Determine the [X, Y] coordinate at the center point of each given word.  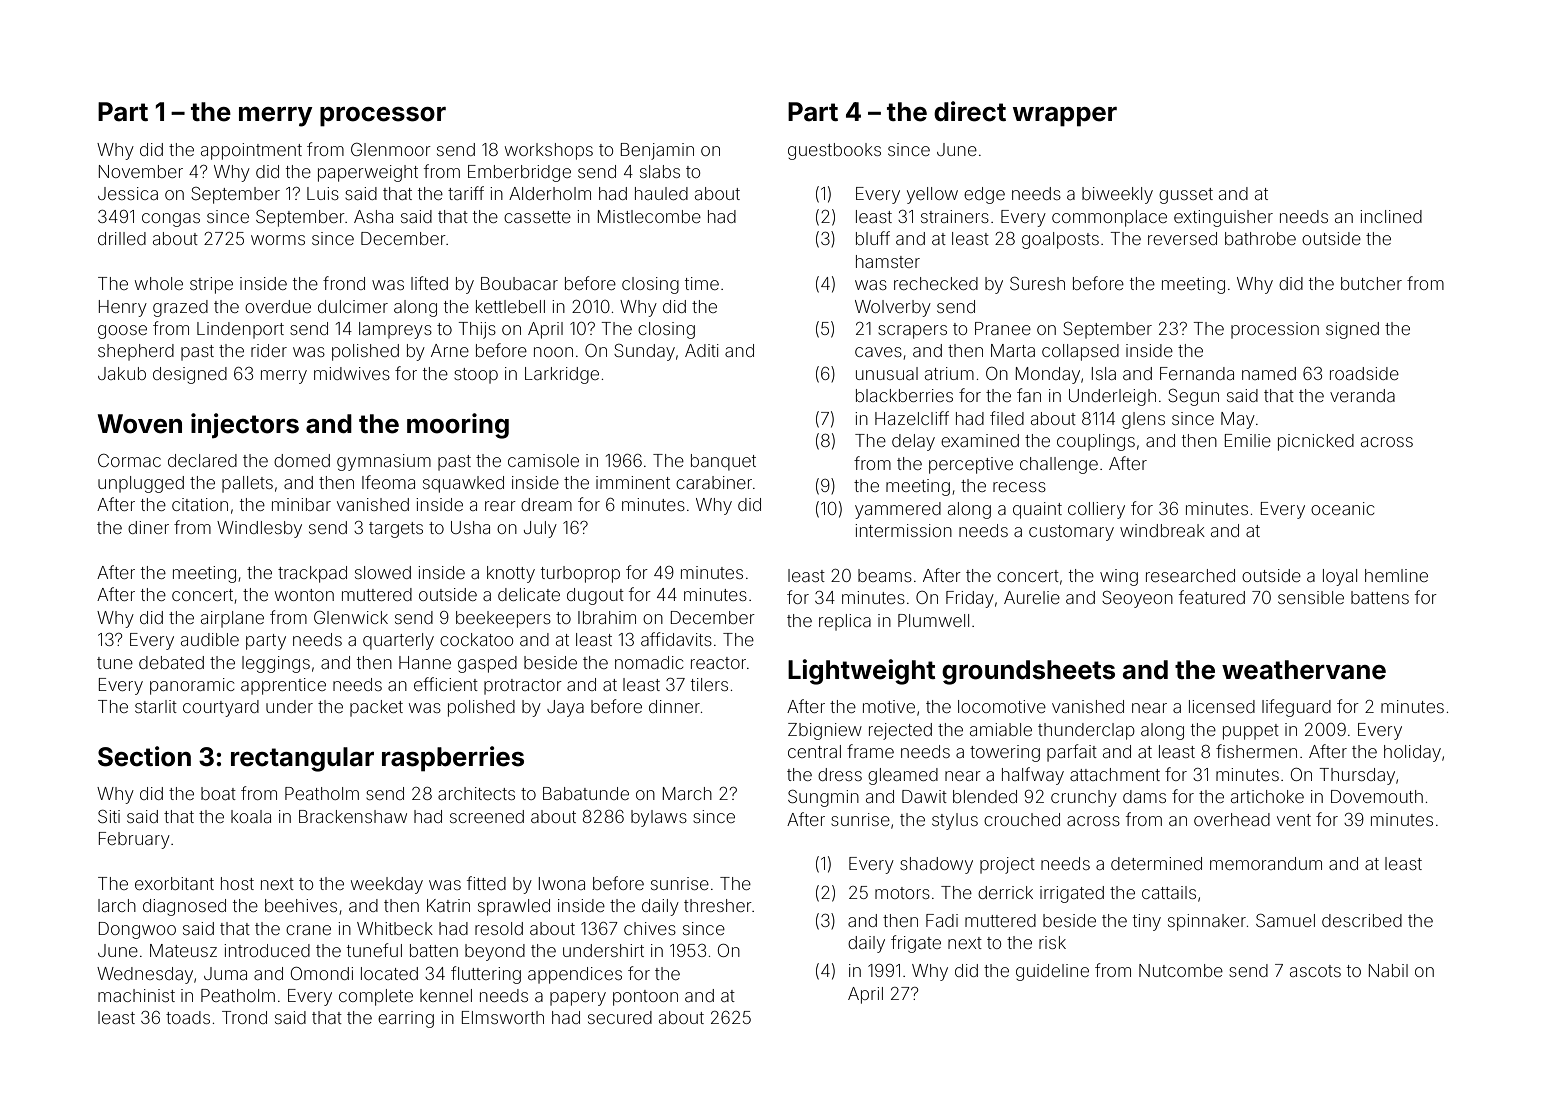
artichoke [1267, 796]
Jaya [565, 708]
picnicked [1316, 442]
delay [913, 442]
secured [620, 1017]
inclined [1391, 216]
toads [188, 1017]
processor [383, 117]
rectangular [302, 759]
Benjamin [657, 151]
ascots [1315, 971]
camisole [543, 460]
